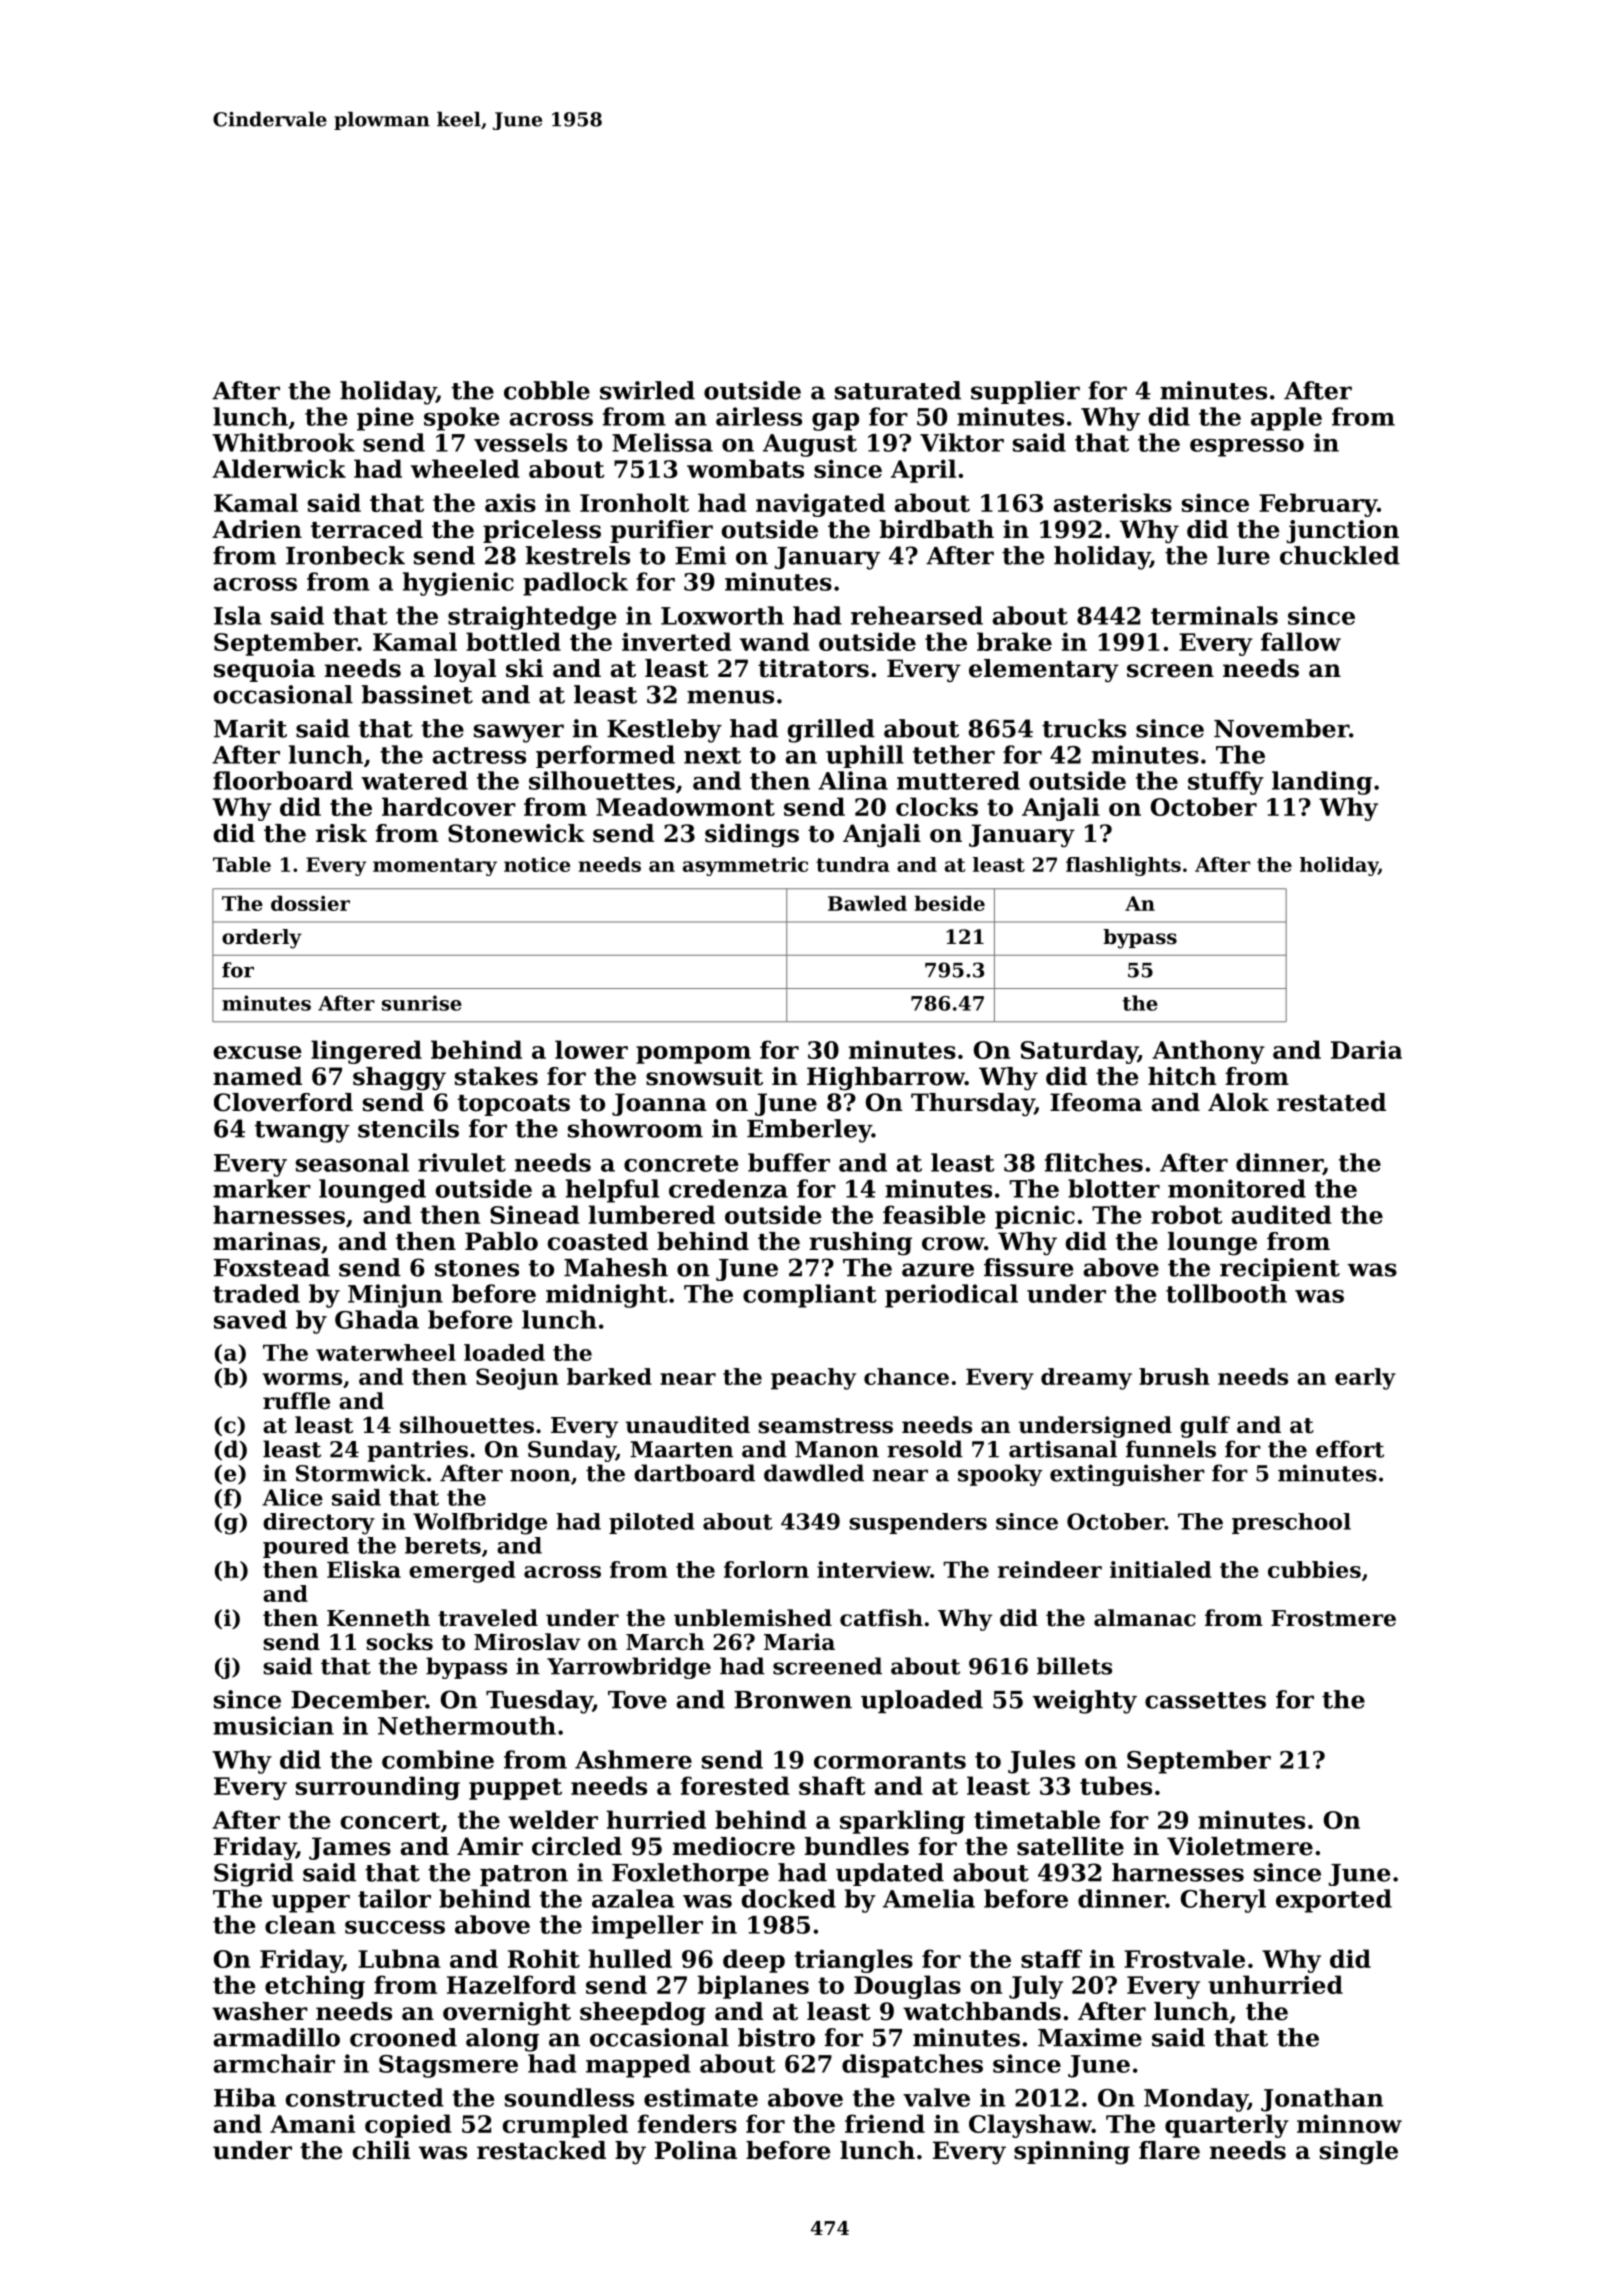  I want to click on pine, so click(385, 419).
